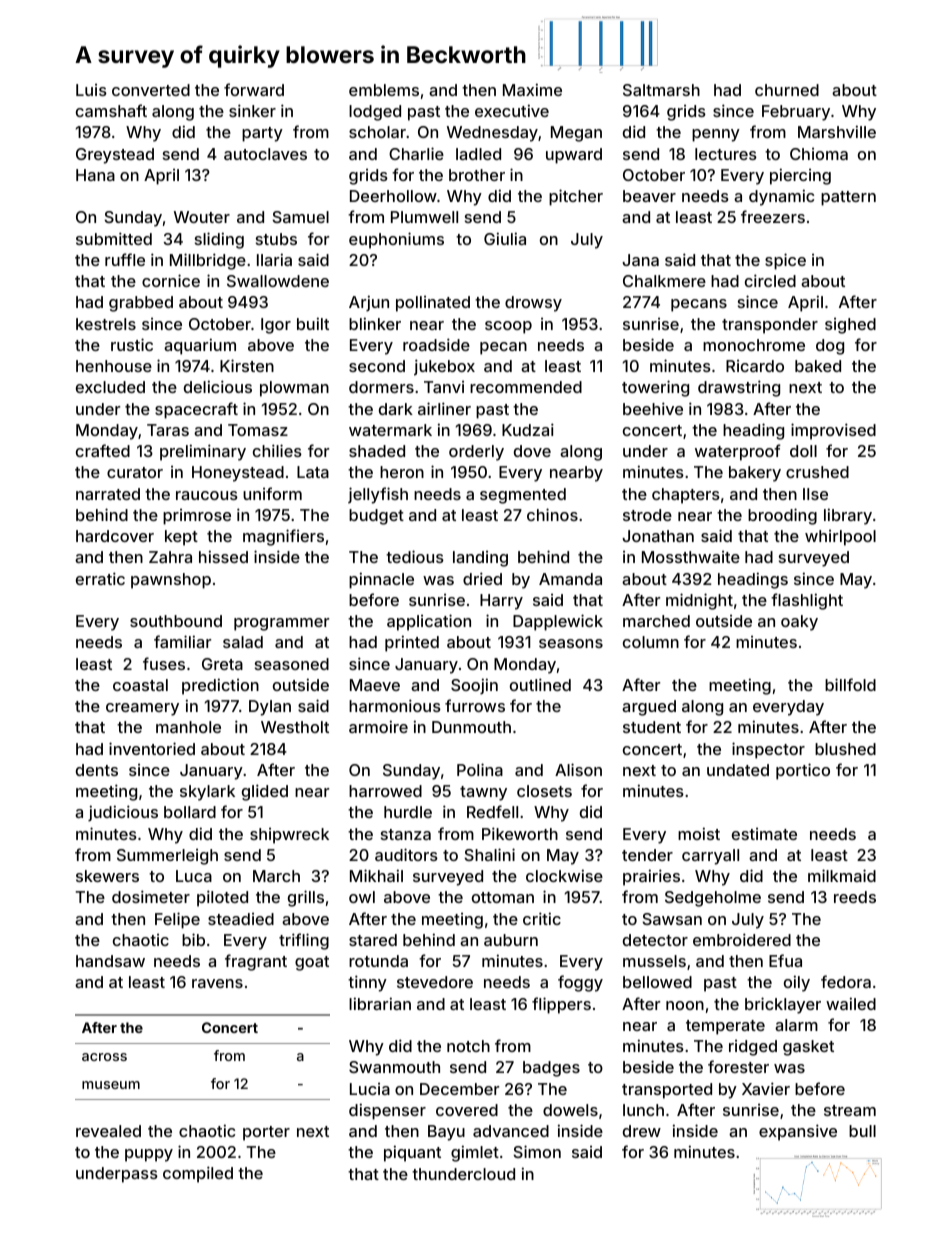 The width and height of the screenshot is (952, 1233). I want to click on fedora, so click(846, 981).
